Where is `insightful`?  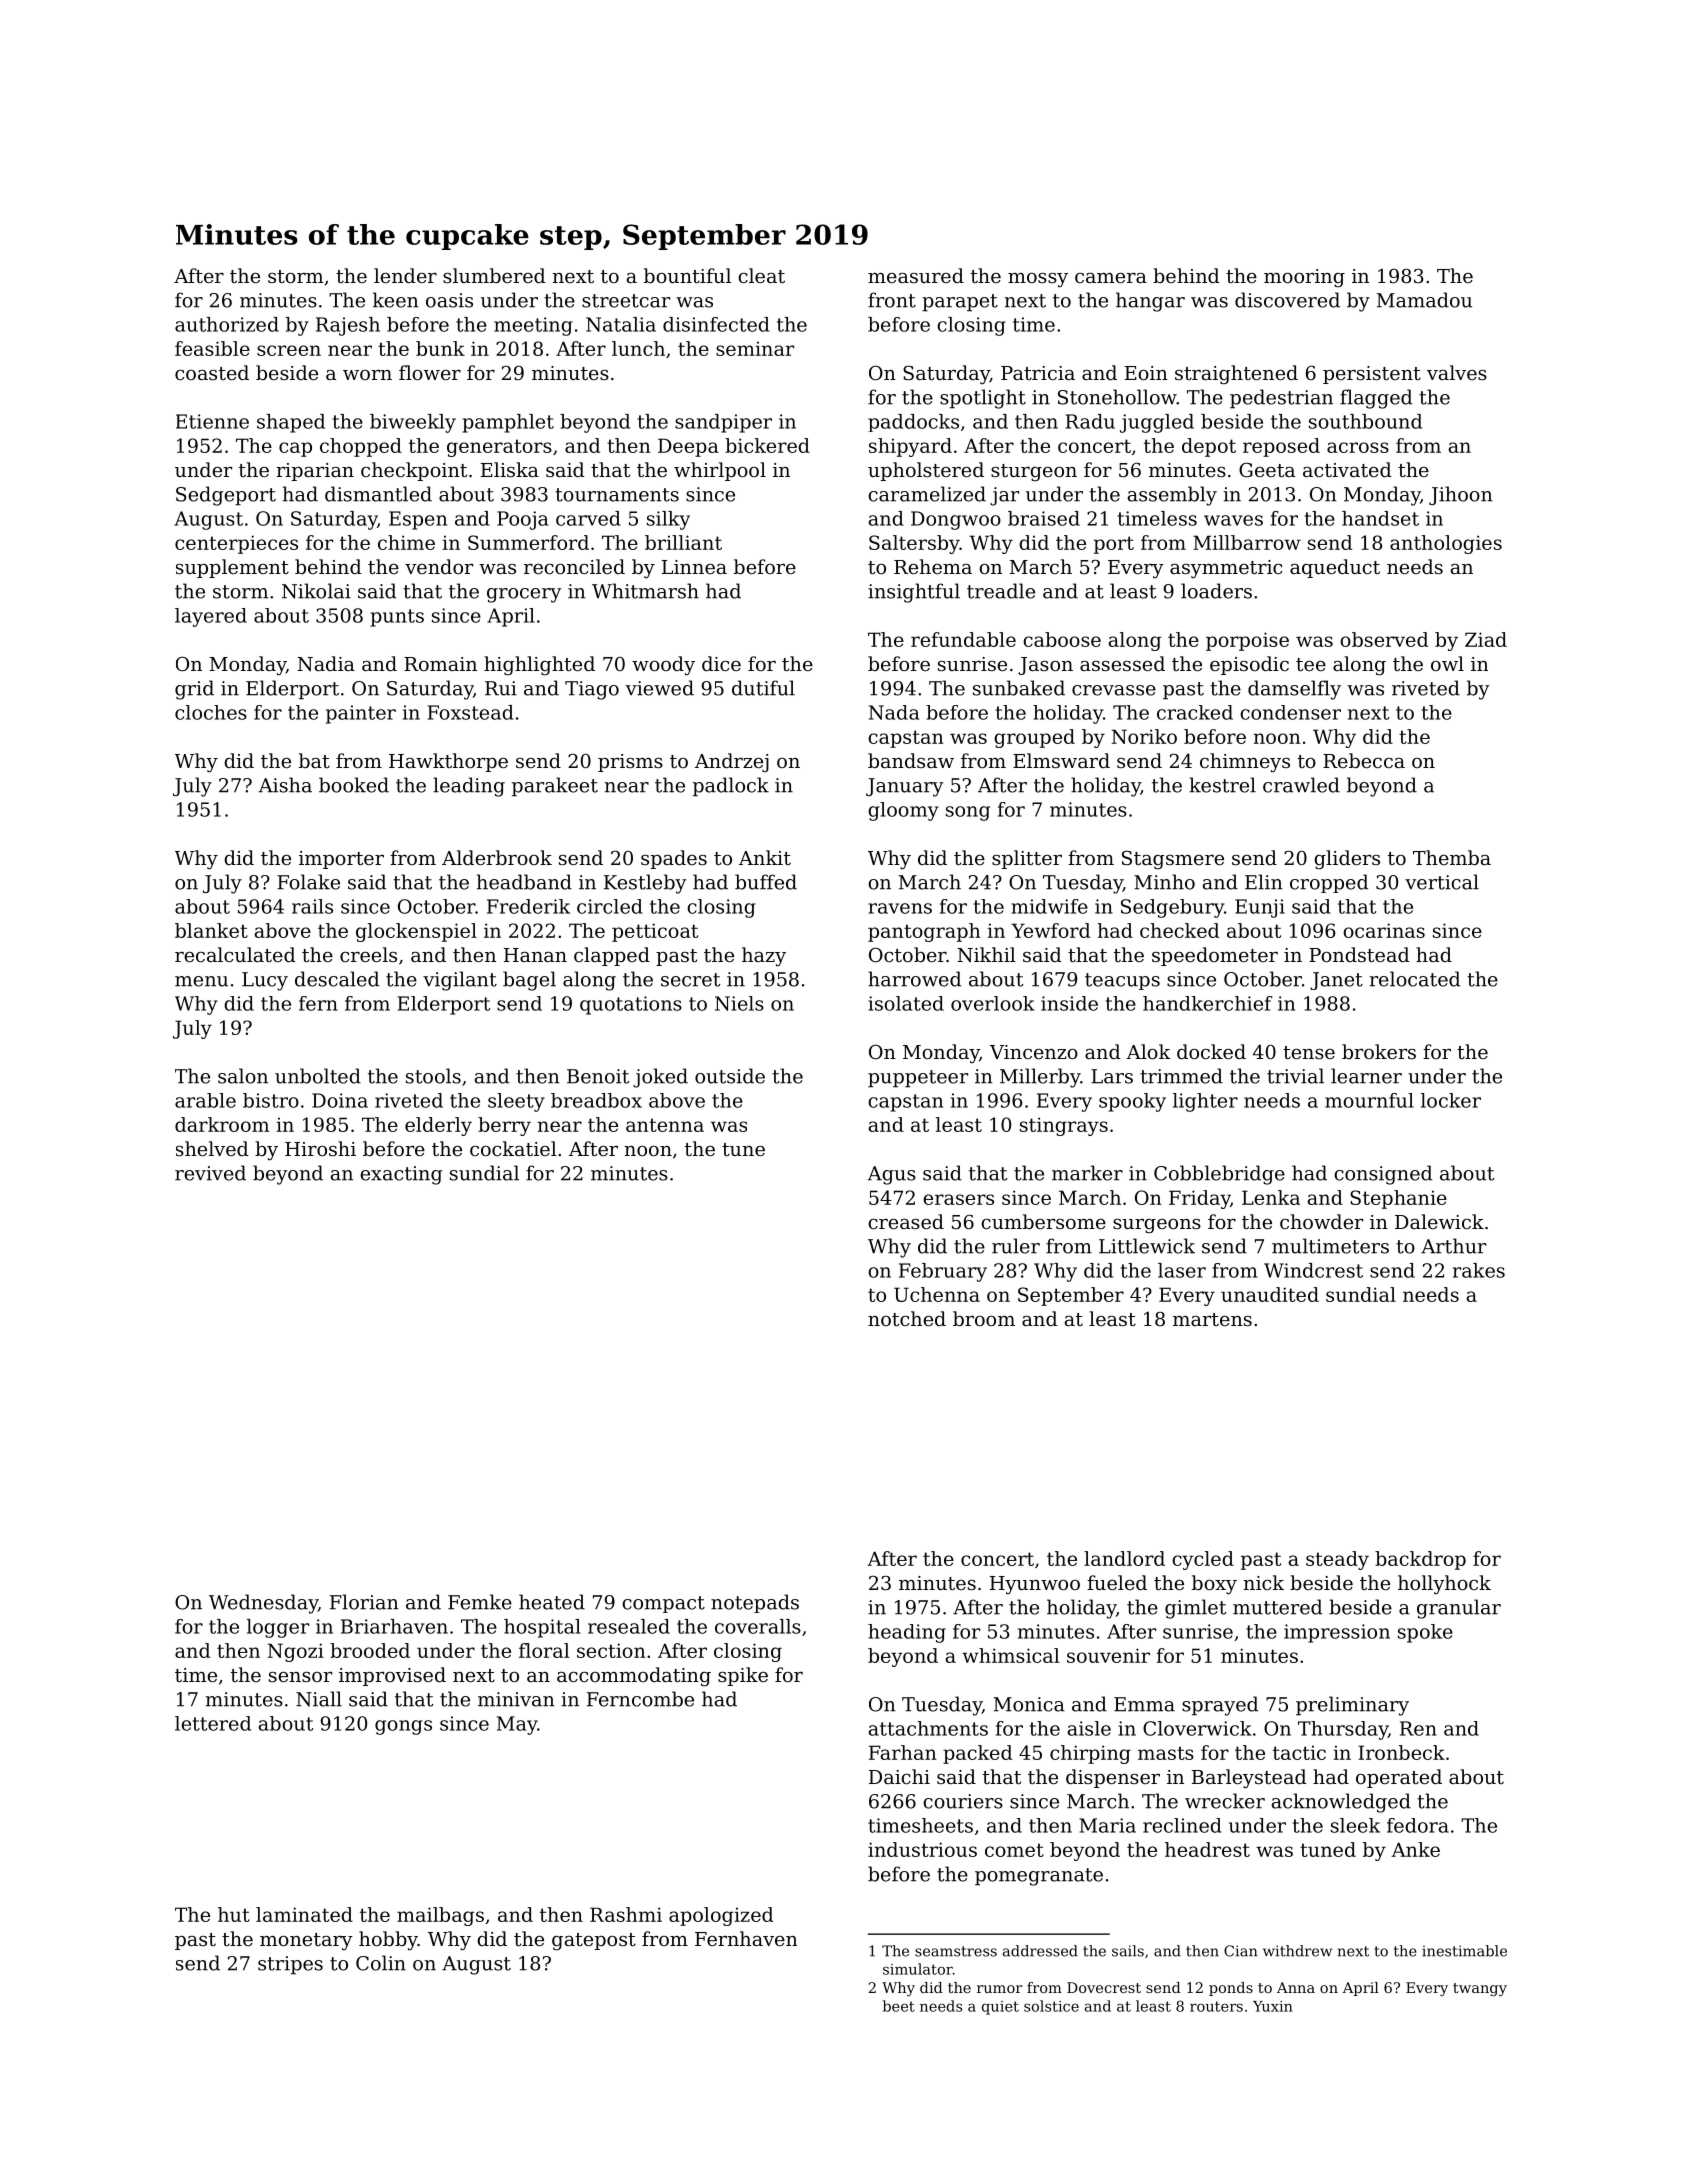 insightful is located at coordinates (914, 593).
